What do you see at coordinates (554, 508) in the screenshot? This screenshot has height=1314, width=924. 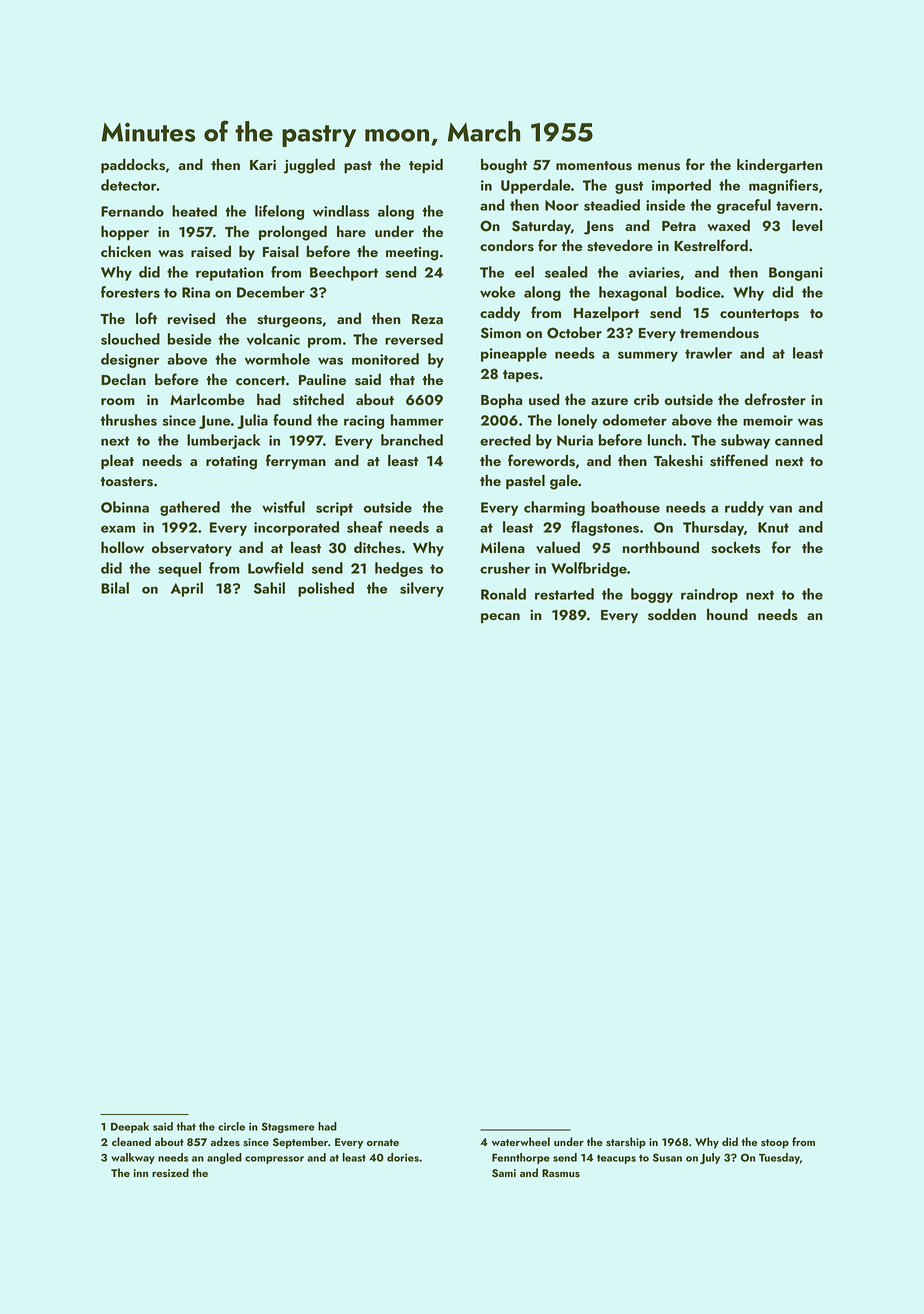 I see `charming` at bounding box center [554, 508].
